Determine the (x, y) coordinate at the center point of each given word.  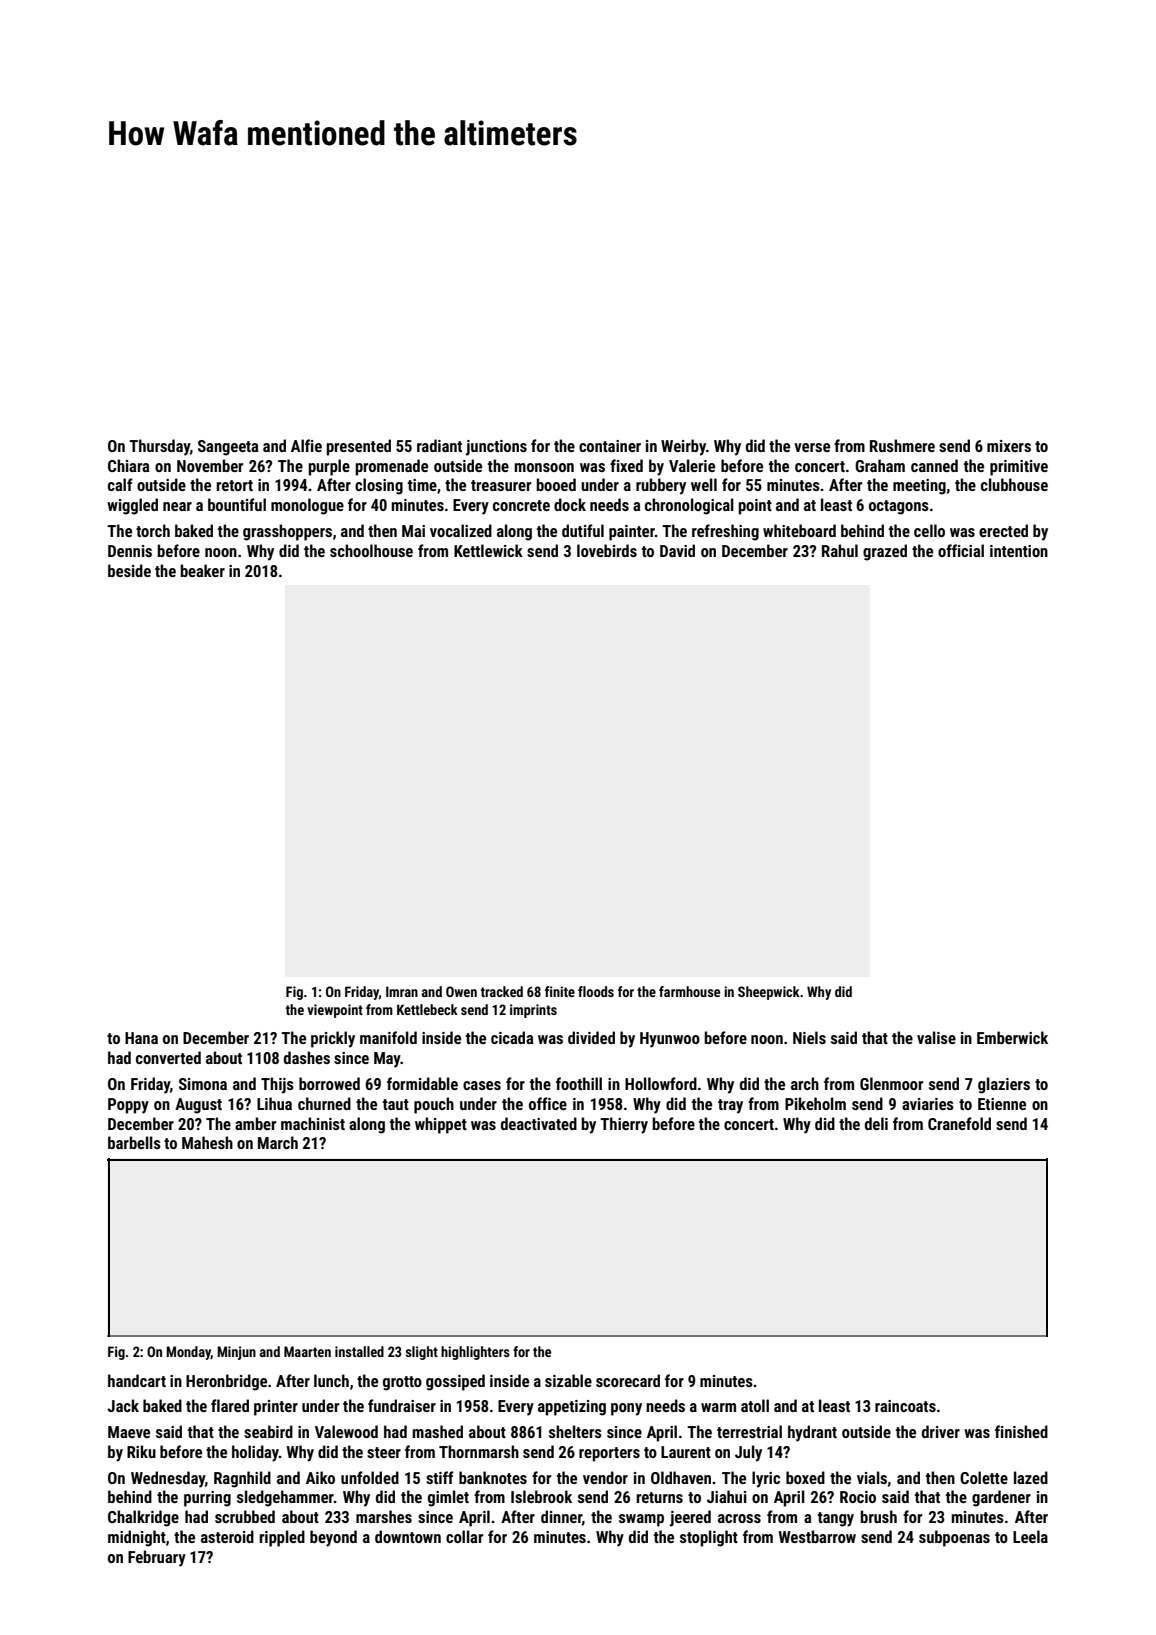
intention (1019, 551)
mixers (1009, 446)
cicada (512, 1037)
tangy (836, 1519)
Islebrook (541, 1496)
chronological (689, 506)
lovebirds (607, 550)
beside (129, 570)
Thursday (159, 447)
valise (936, 1037)
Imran (402, 991)
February (157, 1558)
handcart (137, 1380)
